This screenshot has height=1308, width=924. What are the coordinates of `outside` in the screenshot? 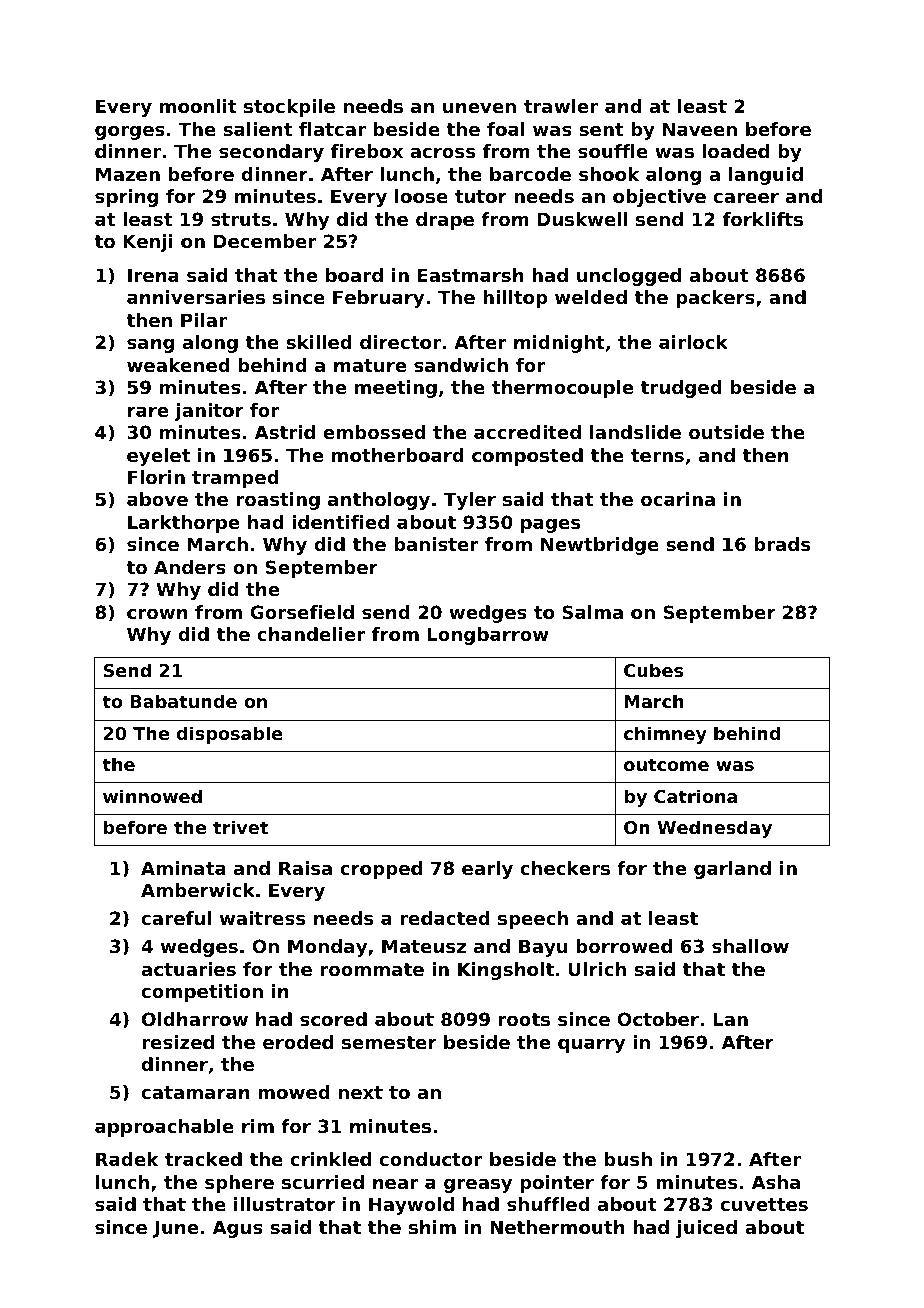 It's located at (726, 432).
